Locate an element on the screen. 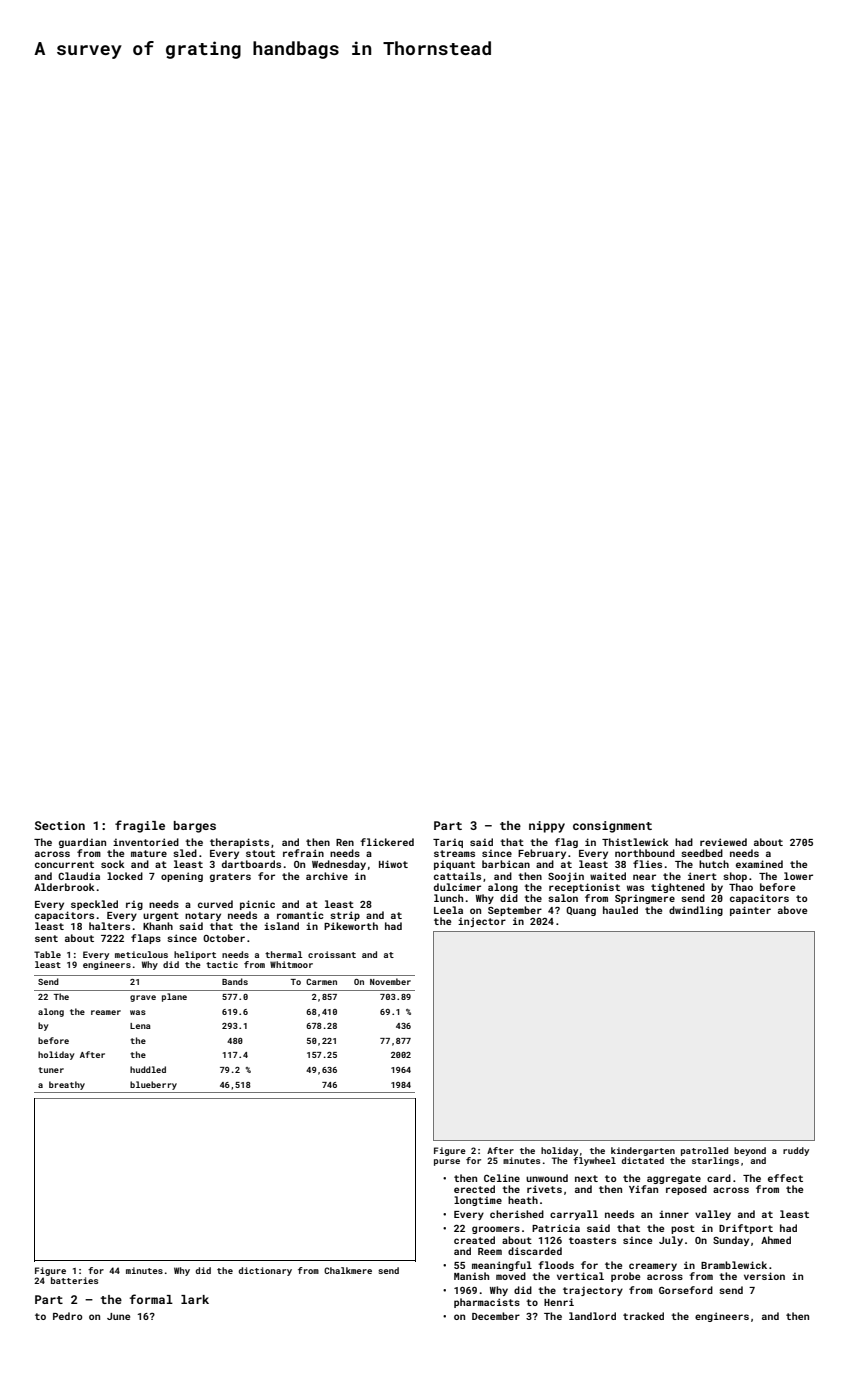  tuner is located at coordinates (51, 1070).
